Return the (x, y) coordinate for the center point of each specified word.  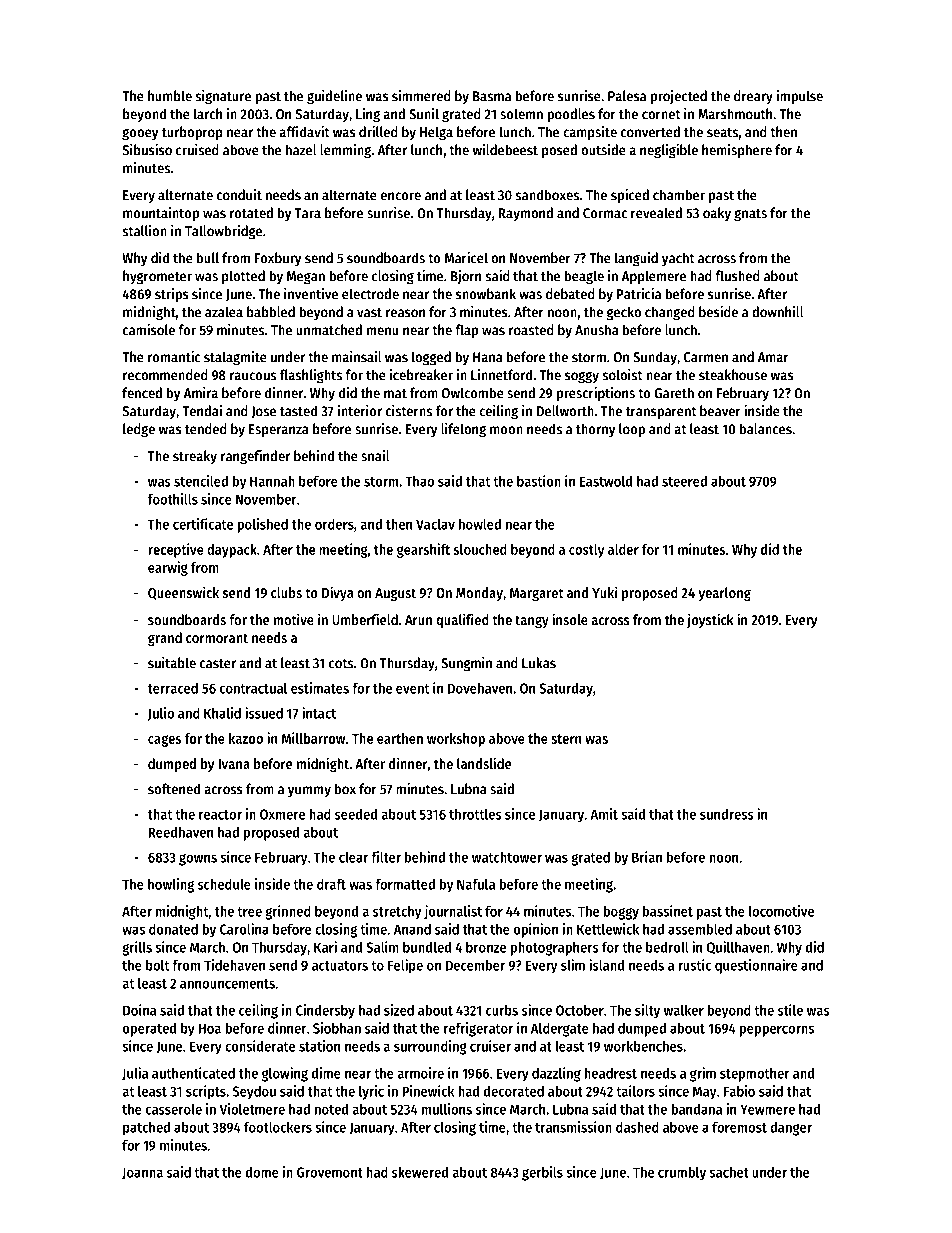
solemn (521, 114)
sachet (729, 1172)
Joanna (142, 1173)
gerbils (542, 1173)
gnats (750, 215)
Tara (308, 213)
